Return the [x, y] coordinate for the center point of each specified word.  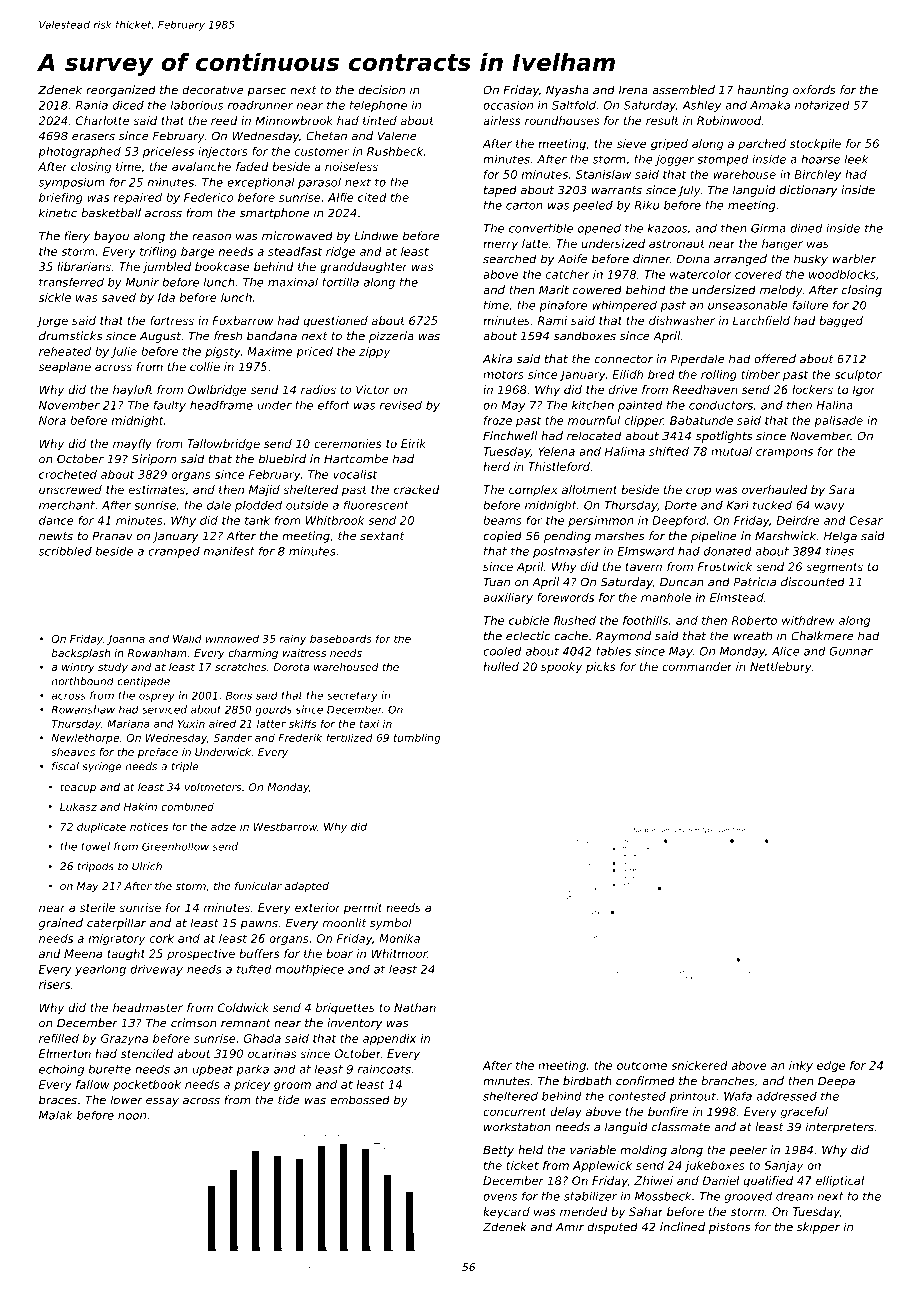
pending [567, 537]
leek [857, 159]
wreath [752, 636]
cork [161, 938]
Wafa [738, 1096]
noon [132, 1116]
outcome [642, 1065]
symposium [72, 183]
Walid [187, 639]
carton [524, 205]
